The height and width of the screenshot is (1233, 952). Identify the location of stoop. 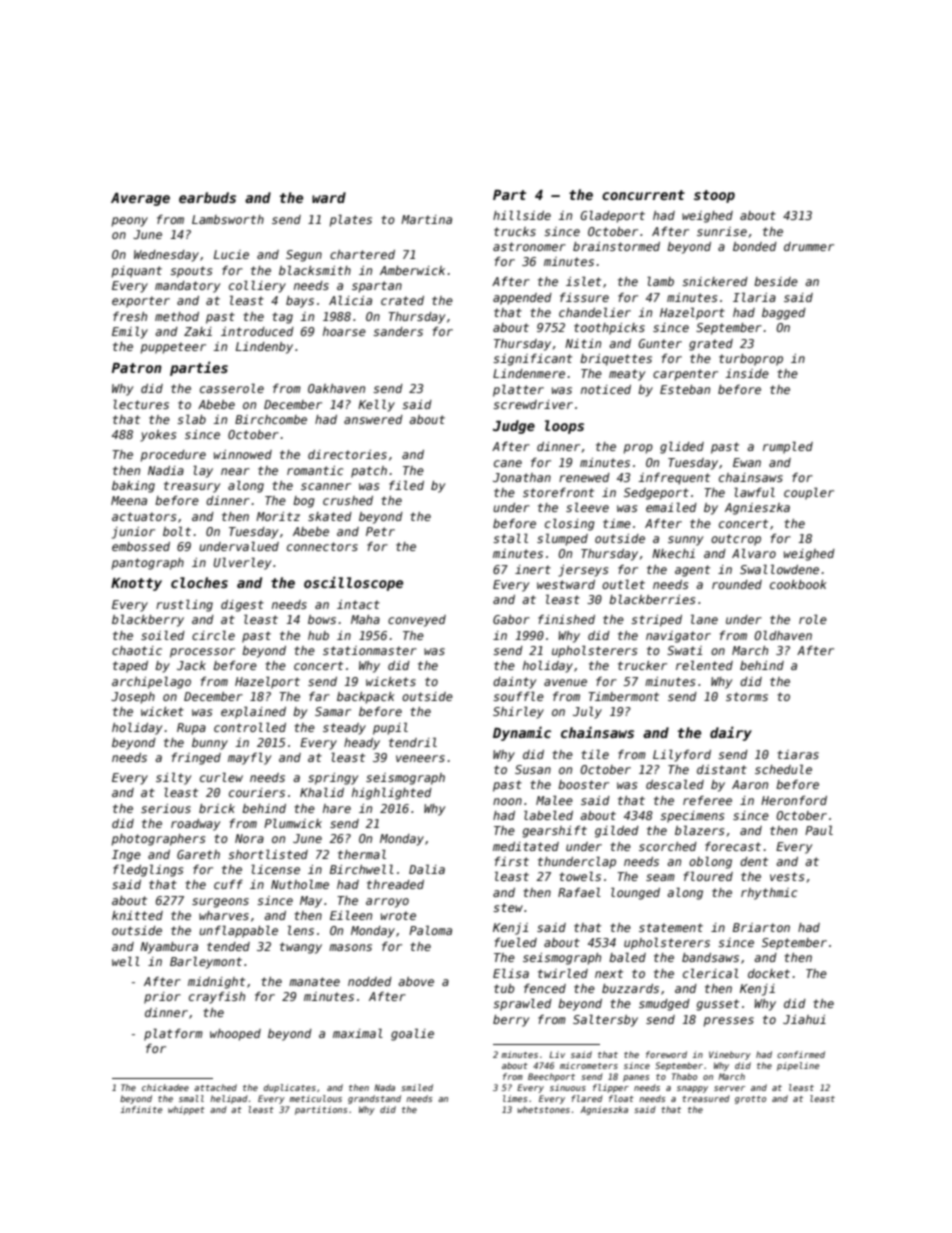
(714, 196).
